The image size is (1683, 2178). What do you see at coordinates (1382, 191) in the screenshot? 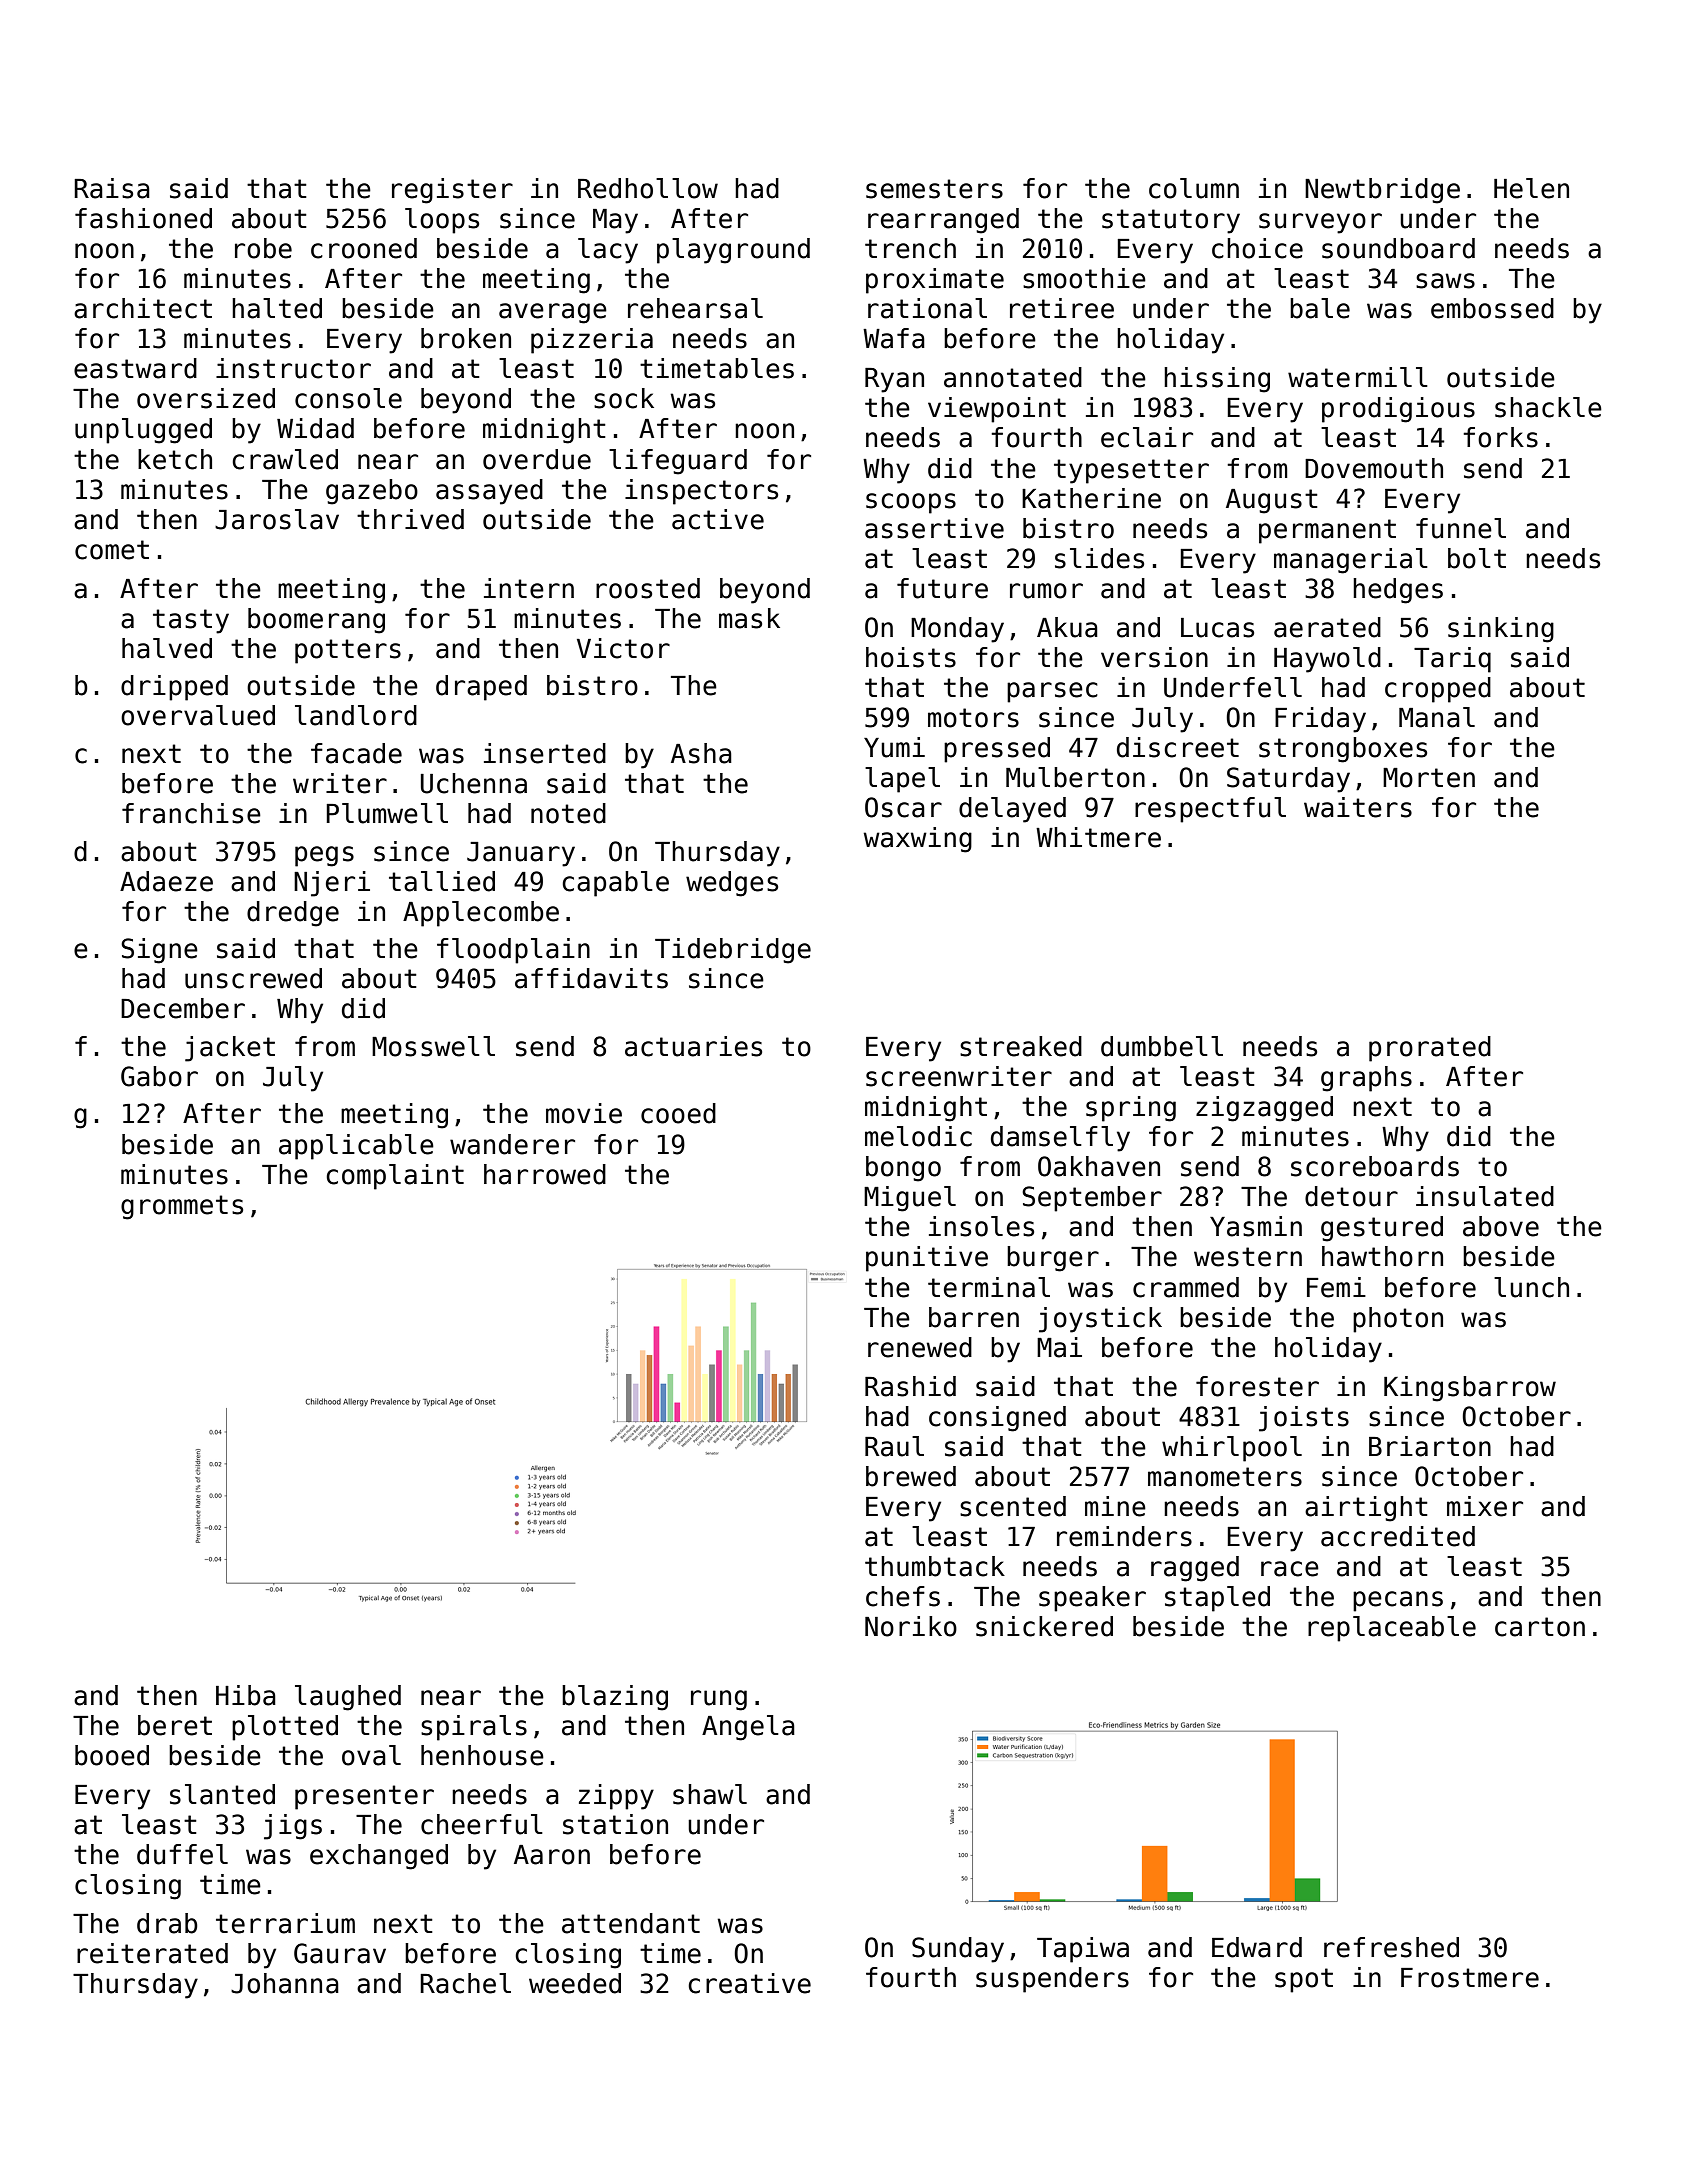
I see `Newtbridge` at bounding box center [1382, 191].
